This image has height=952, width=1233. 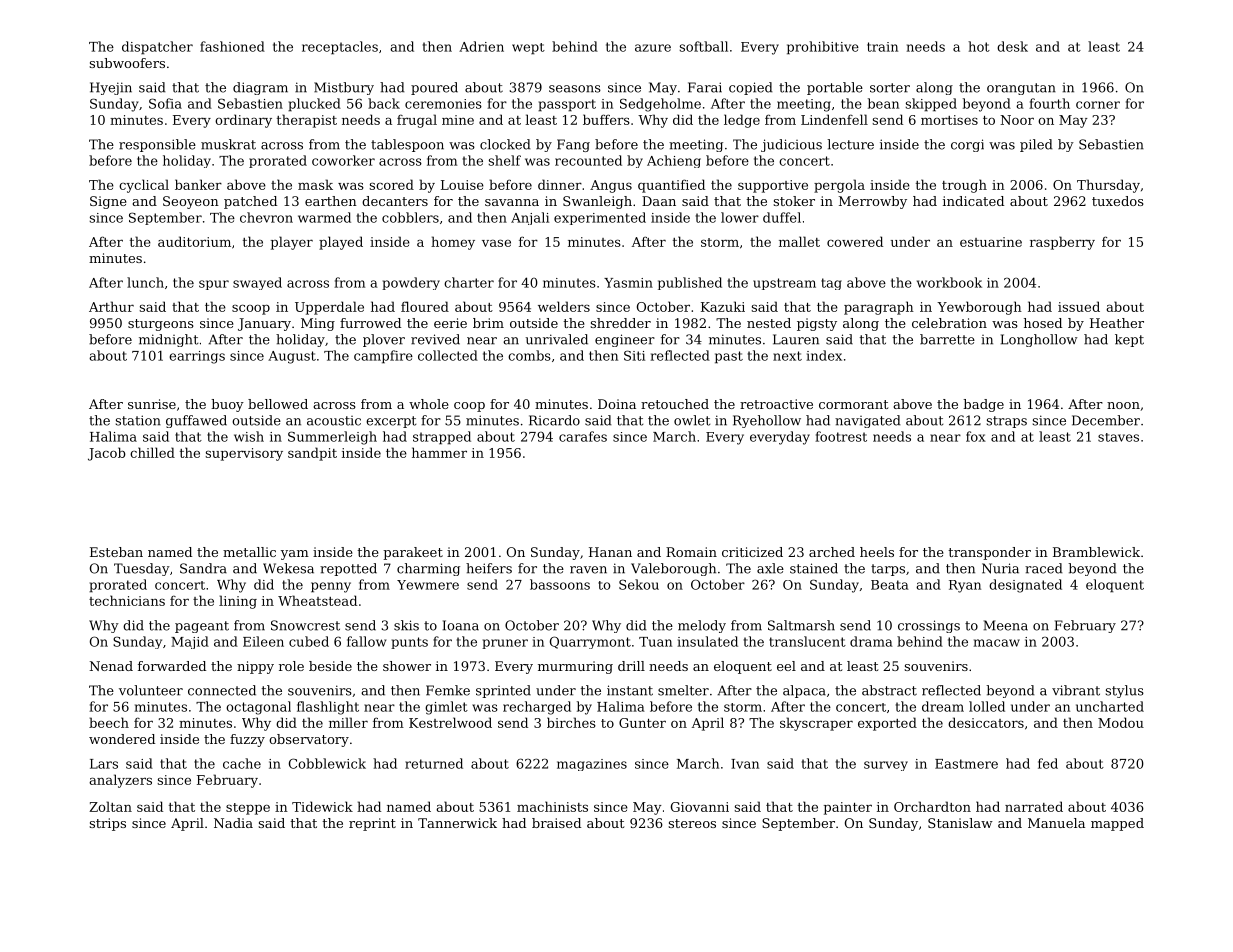 I want to click on train, so click(x=882, y=47).
